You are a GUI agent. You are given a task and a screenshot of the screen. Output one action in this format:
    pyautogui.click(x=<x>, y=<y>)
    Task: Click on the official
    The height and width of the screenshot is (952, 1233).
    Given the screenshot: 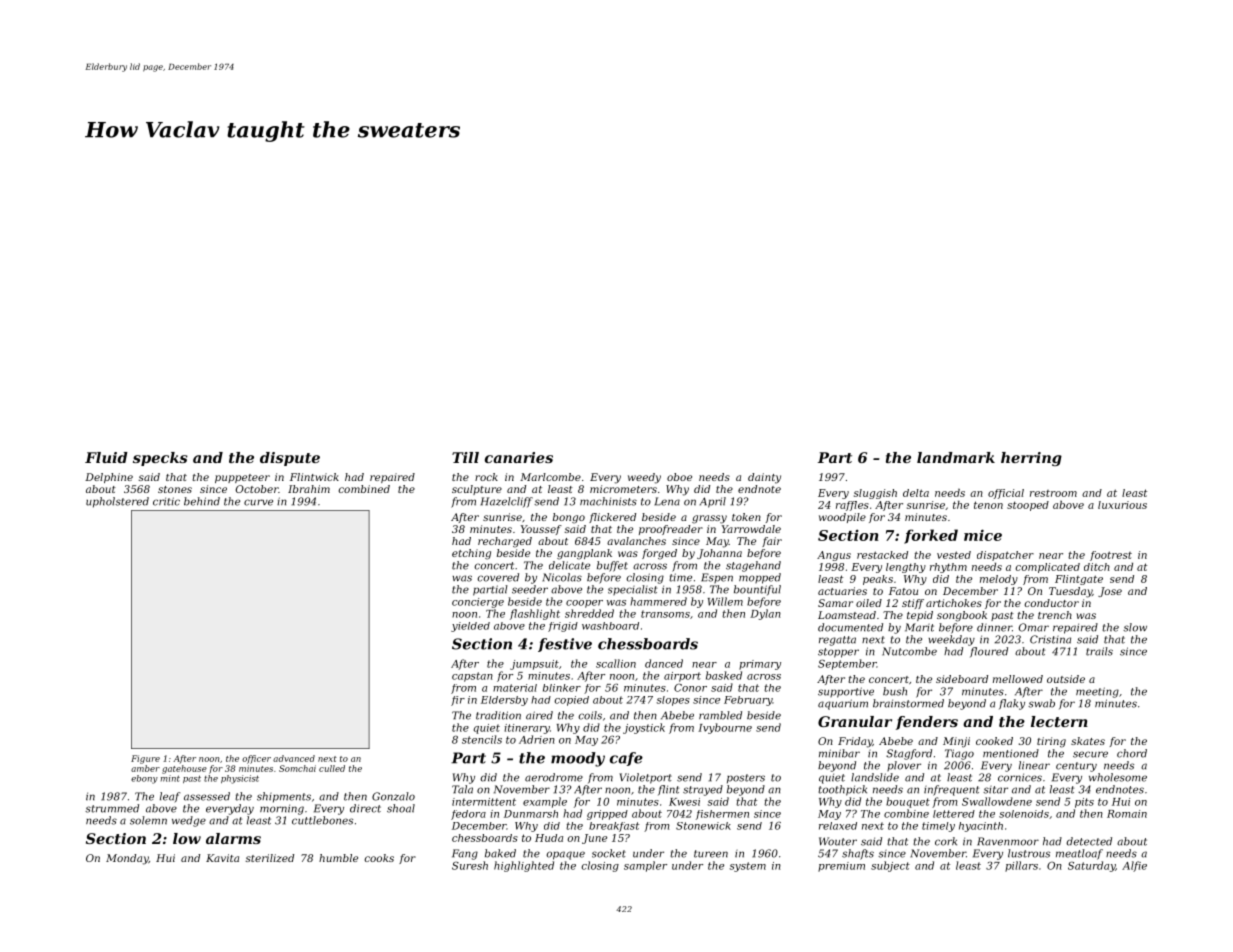 What is the action you would take?
    pyautogui.click(x=1006, y=494)
